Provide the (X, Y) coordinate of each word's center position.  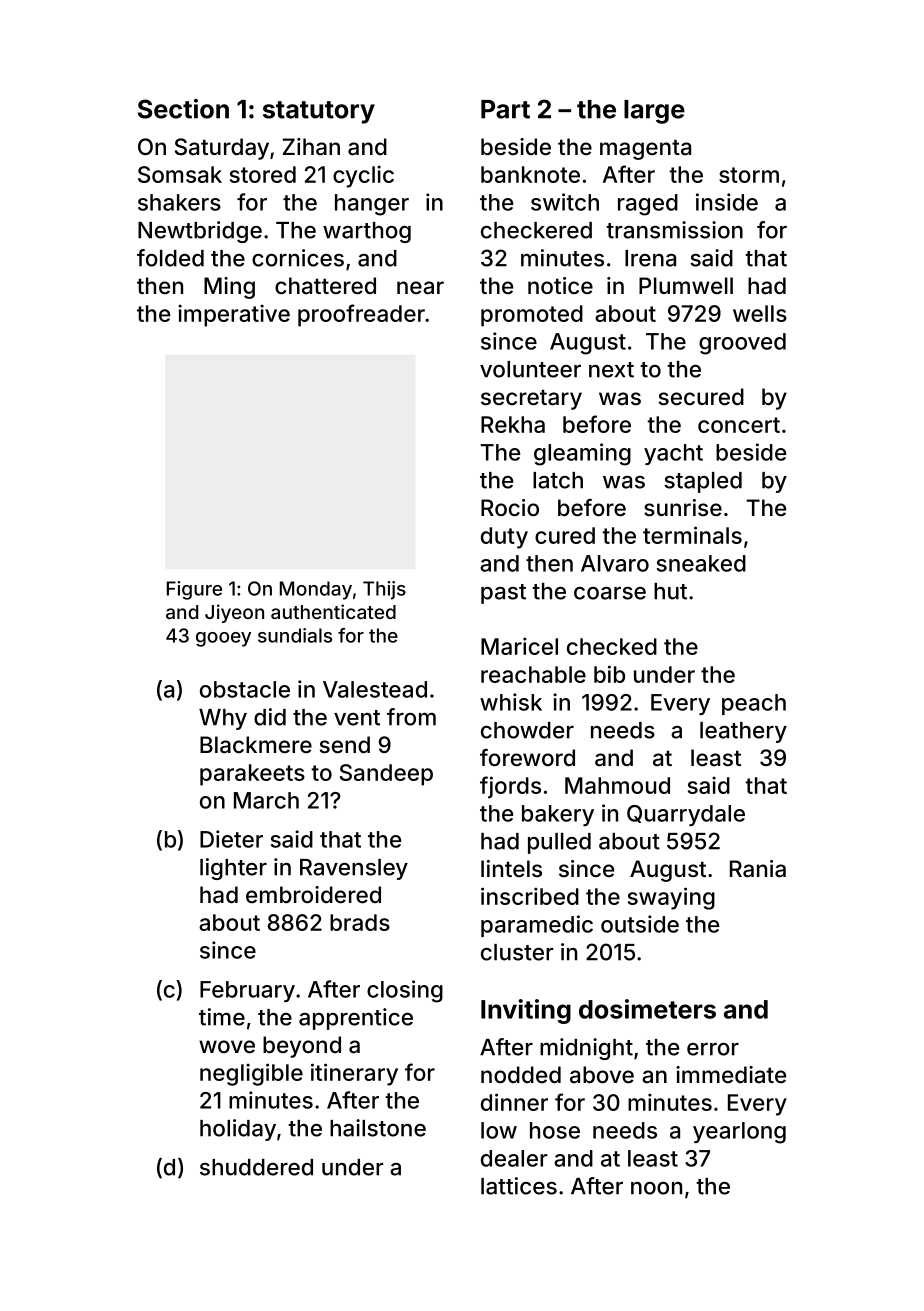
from (411, 717)
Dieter (231, 839)
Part (505, 109)
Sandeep (386, 775)
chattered (325, 286)
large (654, 112)
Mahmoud (617, 785)
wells (760, 313)
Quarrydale (686, 815)
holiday (238, 1130)
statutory (319, 112)
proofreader (361, 315)
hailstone (378, 1128)
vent (357, 718)
